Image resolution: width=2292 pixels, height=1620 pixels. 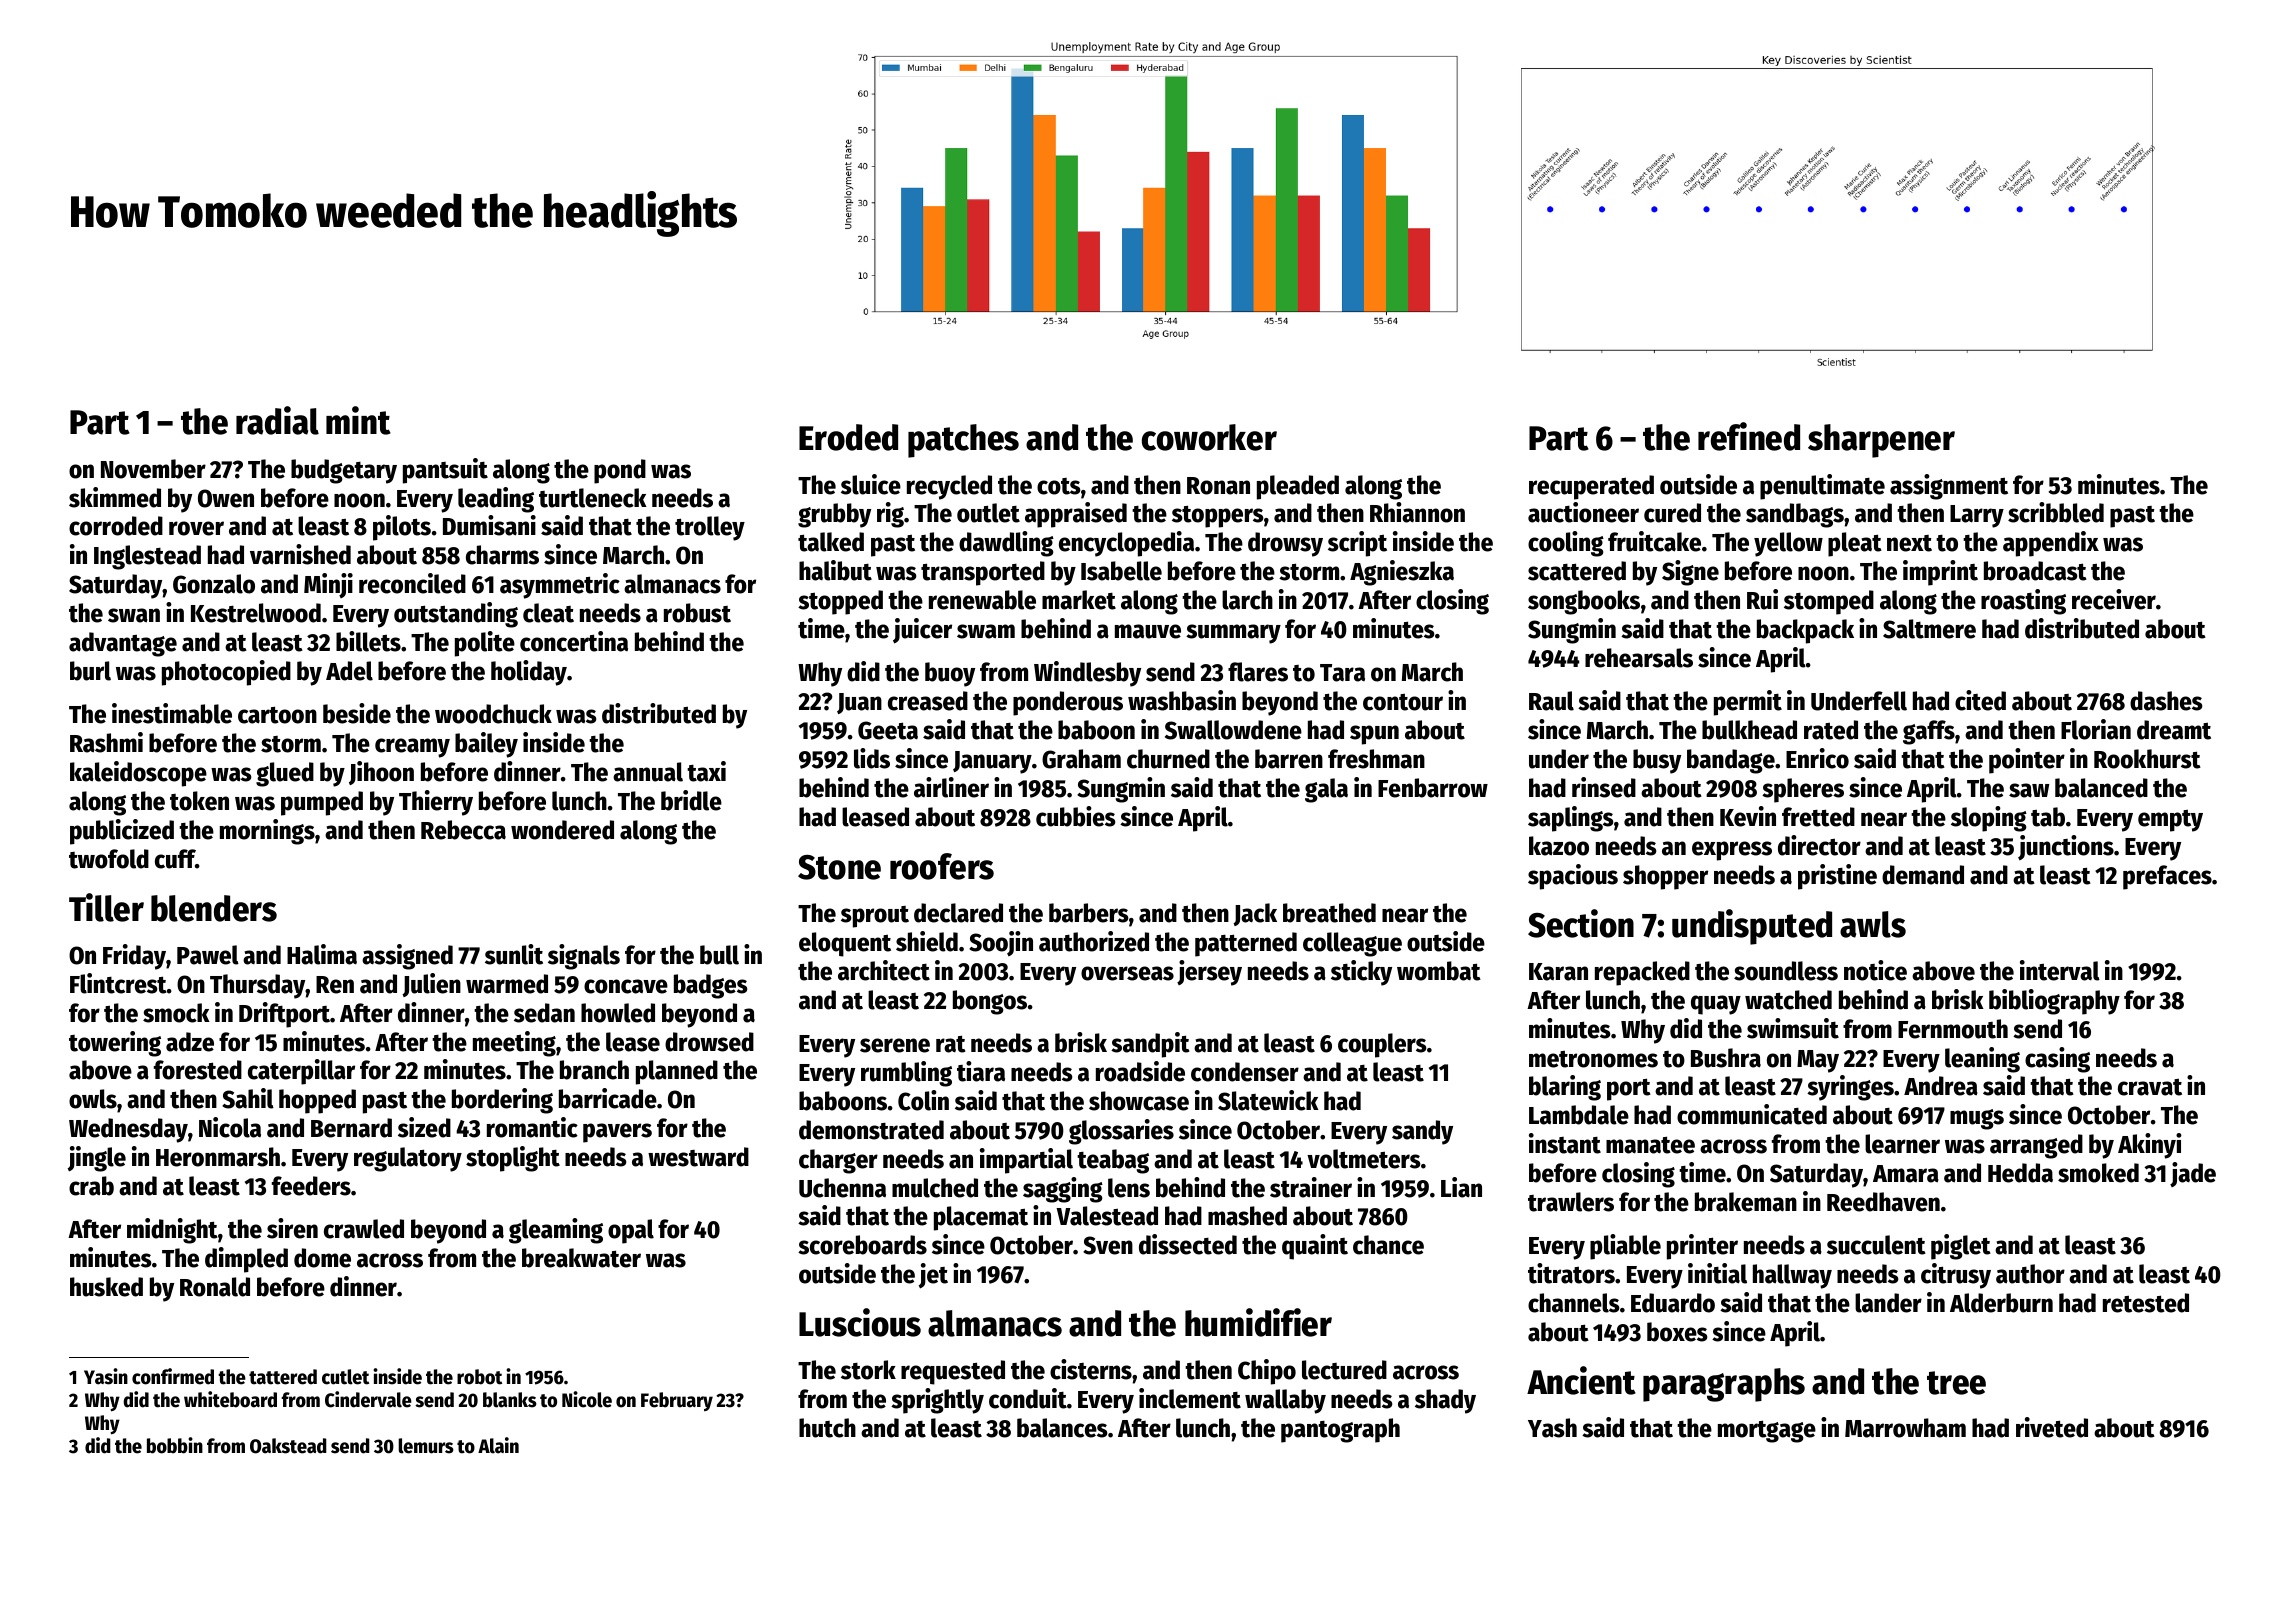 I want to click on churned, so click(x=1168, y=759).
